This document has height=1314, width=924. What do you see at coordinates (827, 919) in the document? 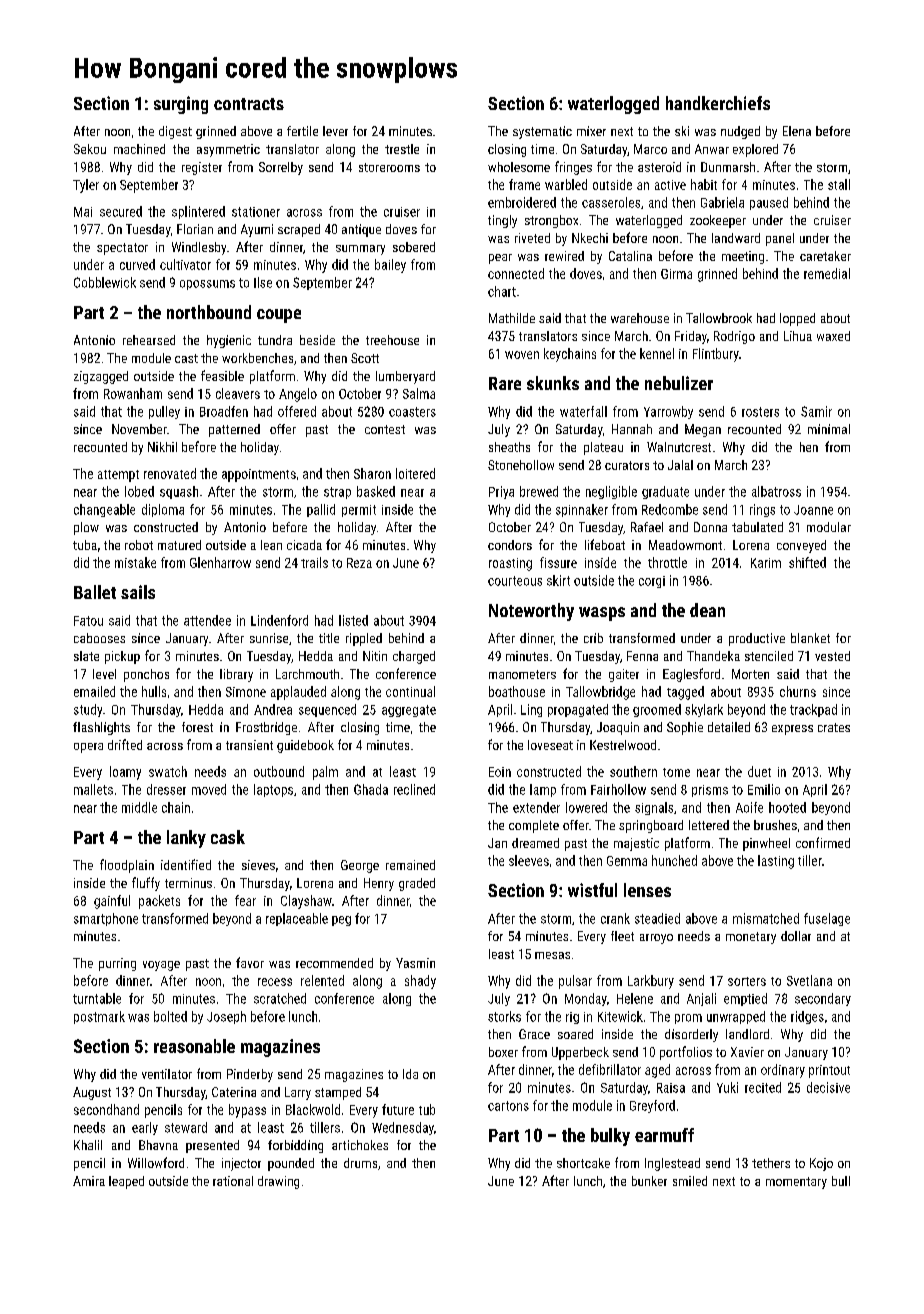
I see `fuselage` at bounding box center [827, 919].
